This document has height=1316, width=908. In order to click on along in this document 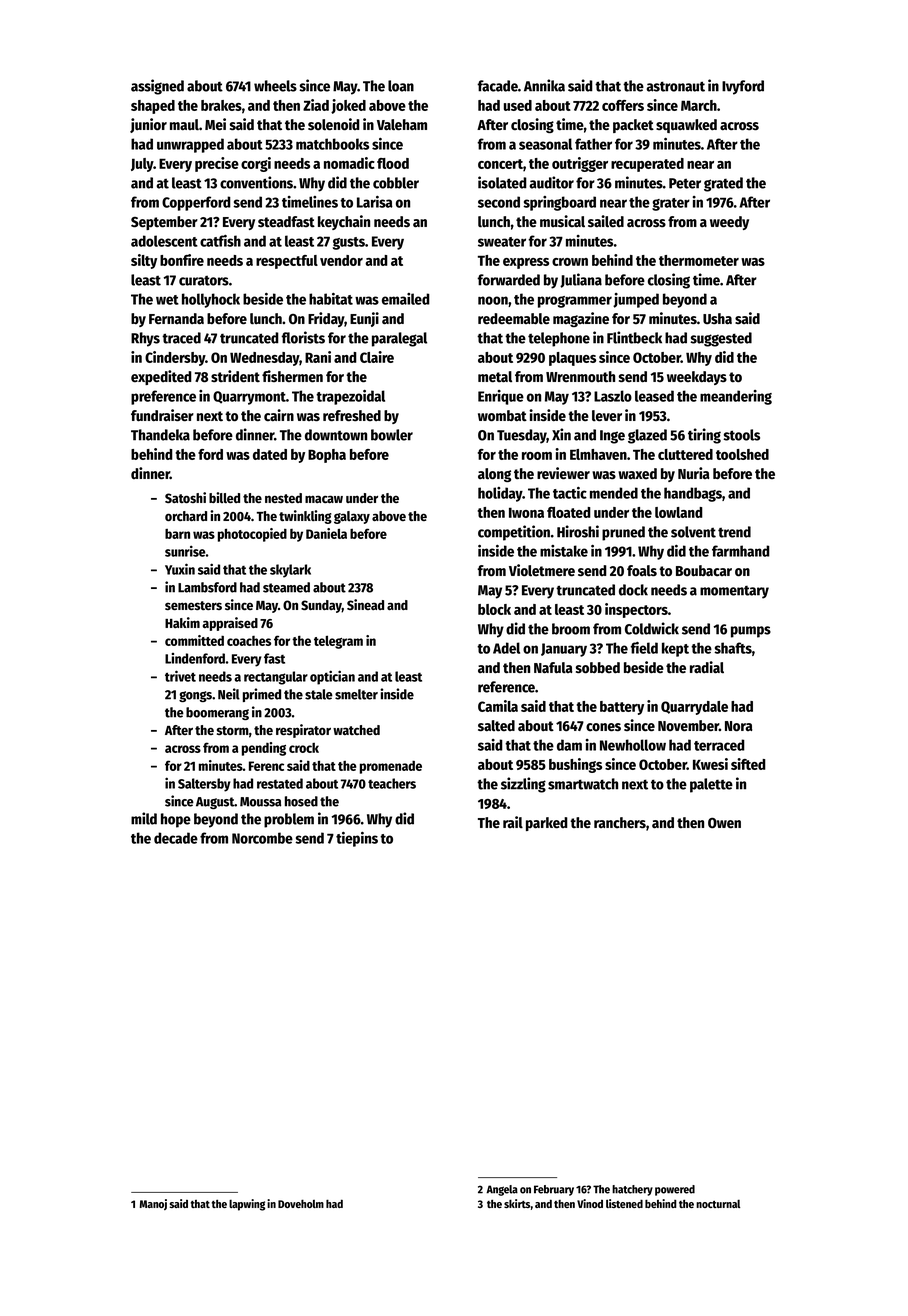, I will do `click(494, 475)`.
